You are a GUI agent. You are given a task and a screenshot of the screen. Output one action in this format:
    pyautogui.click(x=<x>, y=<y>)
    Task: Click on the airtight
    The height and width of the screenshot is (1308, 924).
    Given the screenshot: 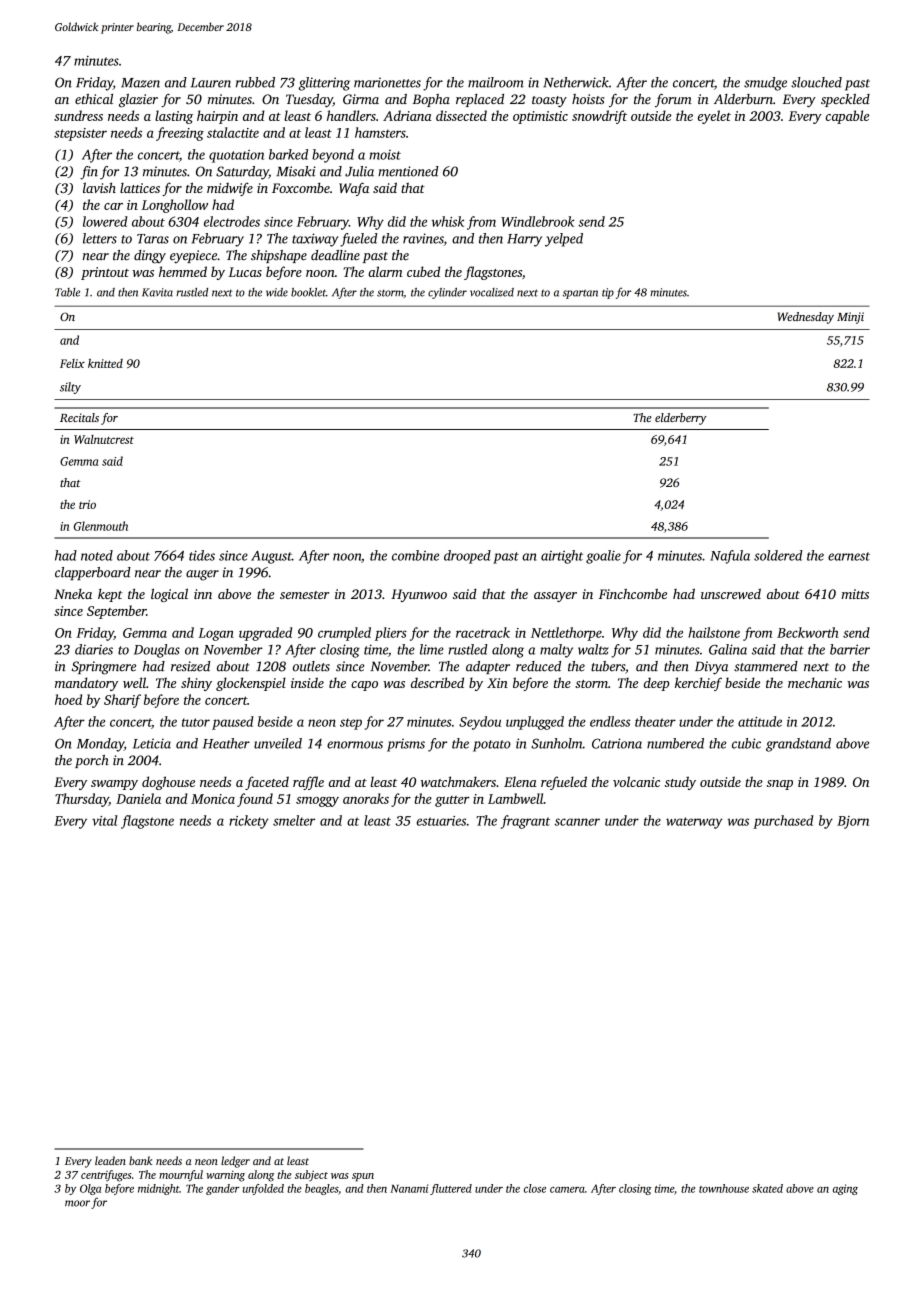 What is the action you would take?
    pyautogui.click(x=562, y=557)
